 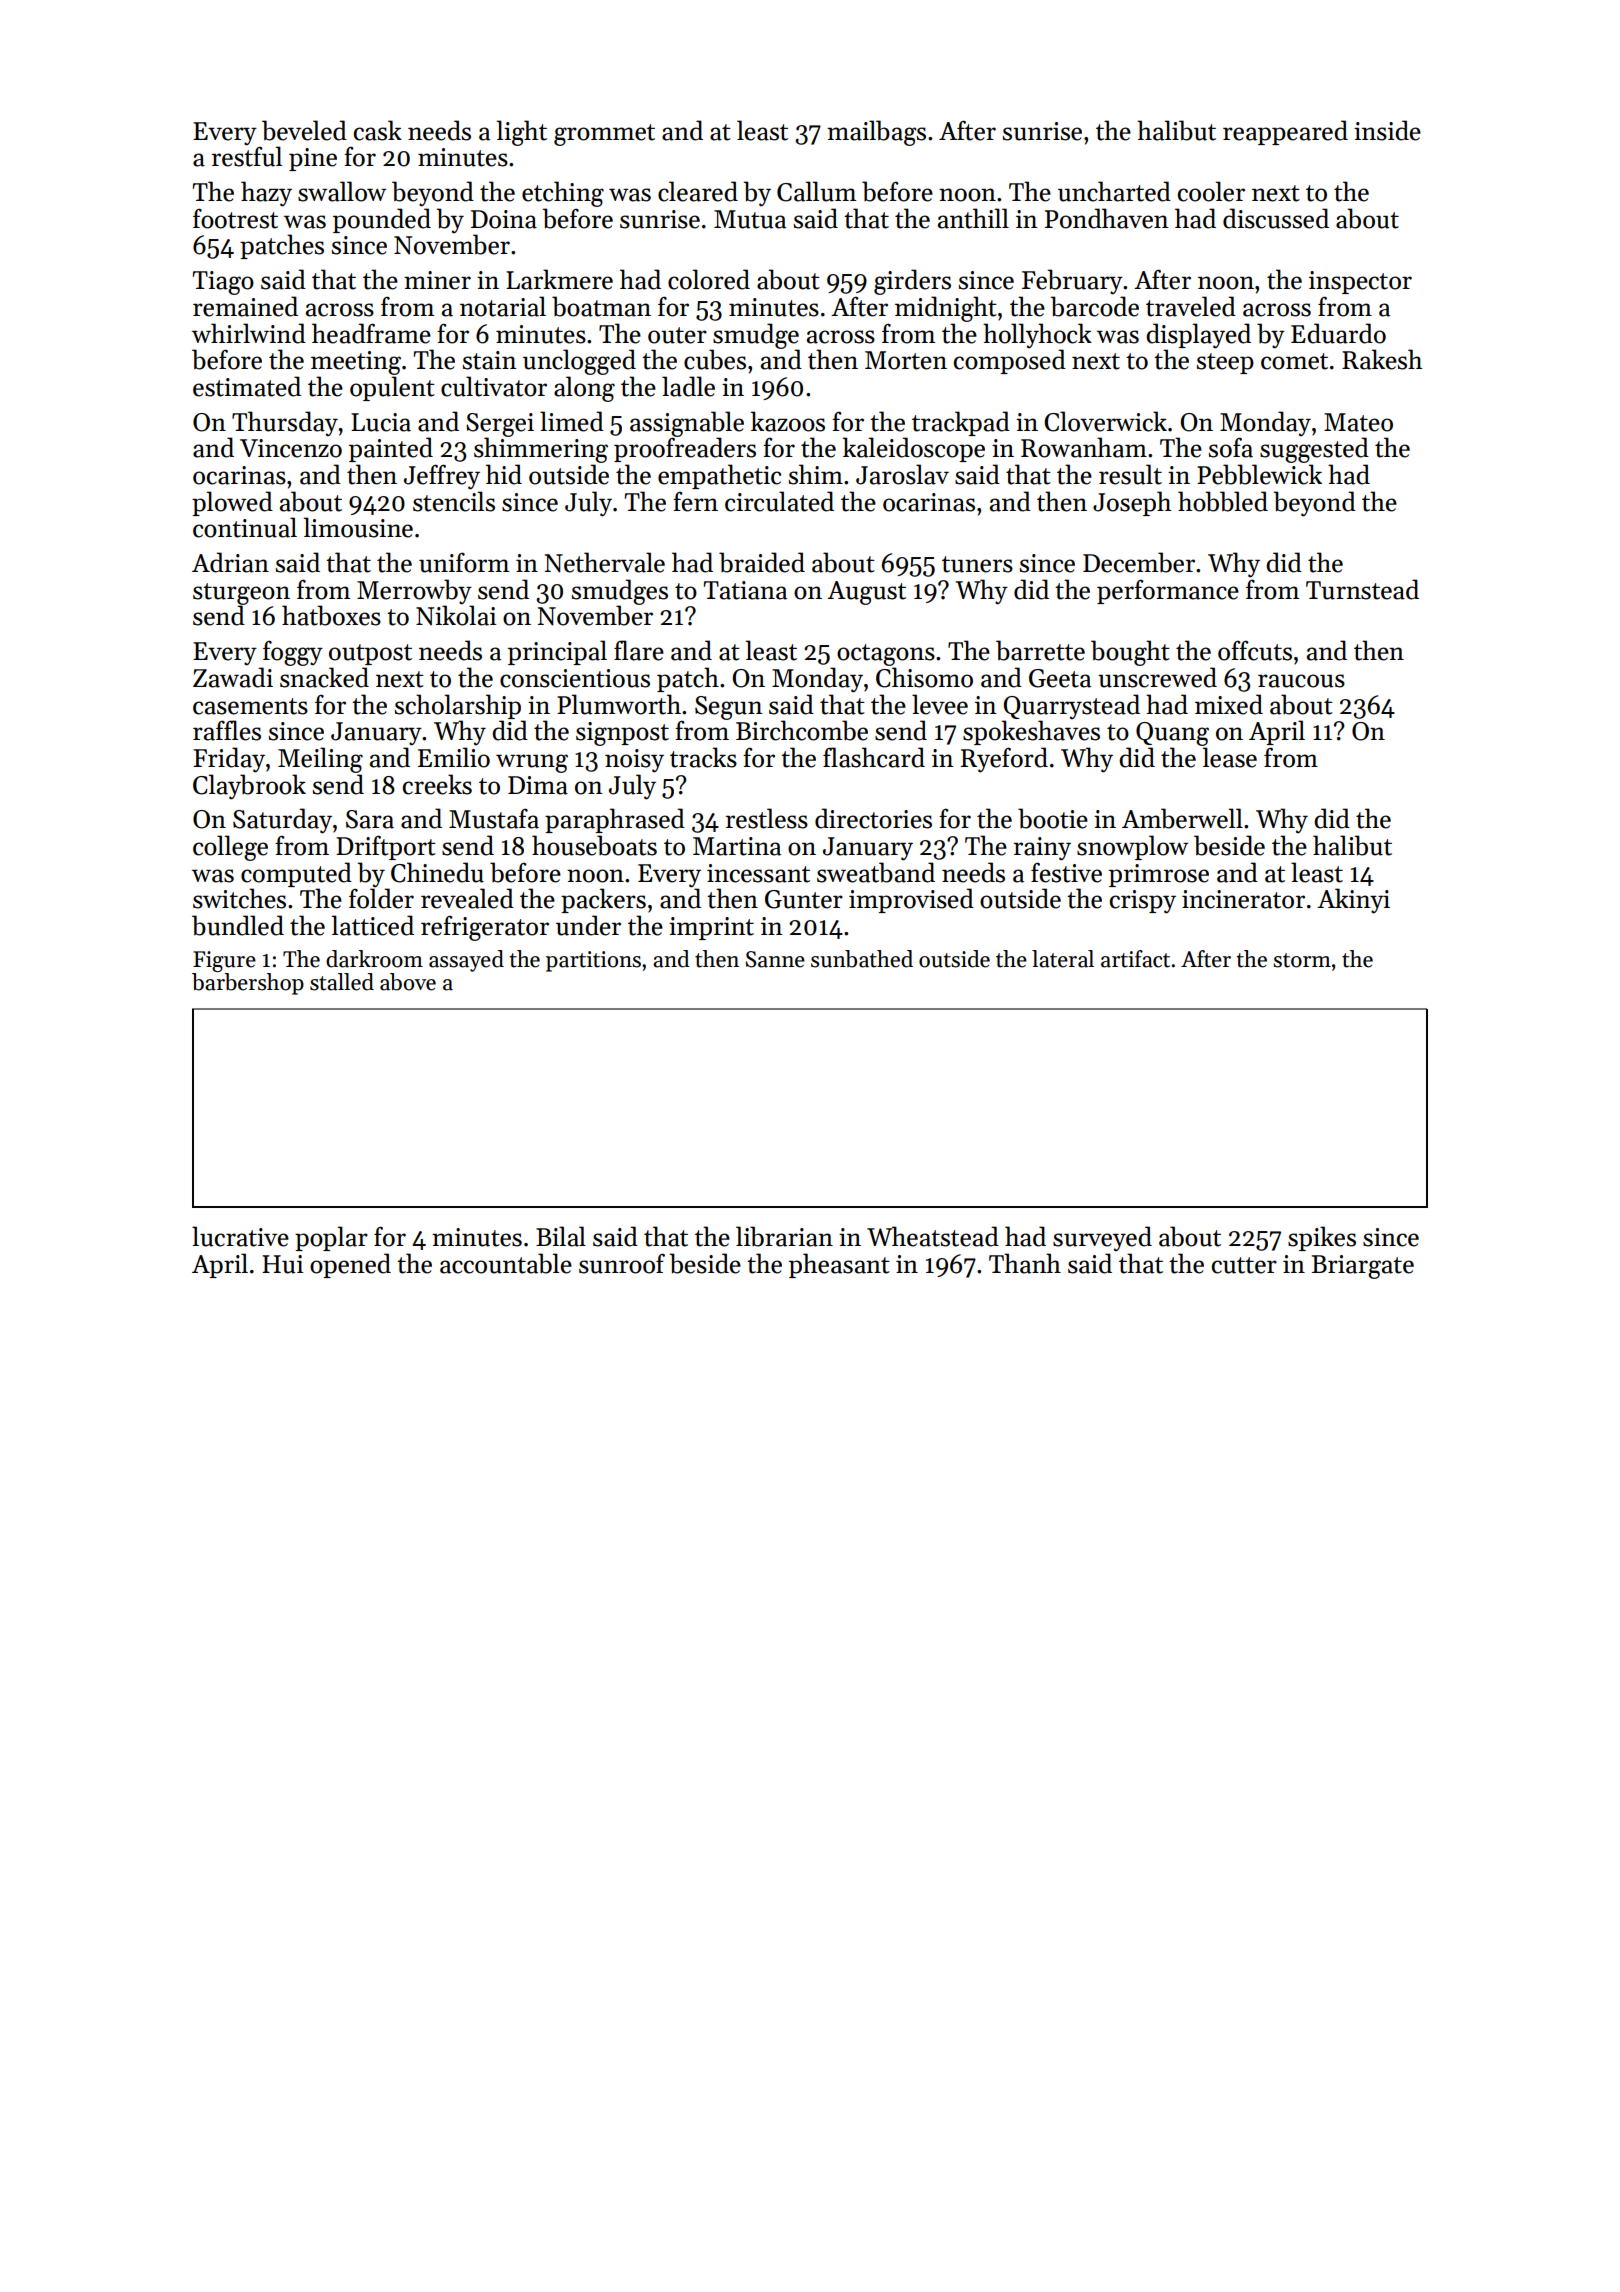 What do you see at coordinates (933, 1236) in the image?
I see `Wheatstead` at bounding box center [933, 1236].
